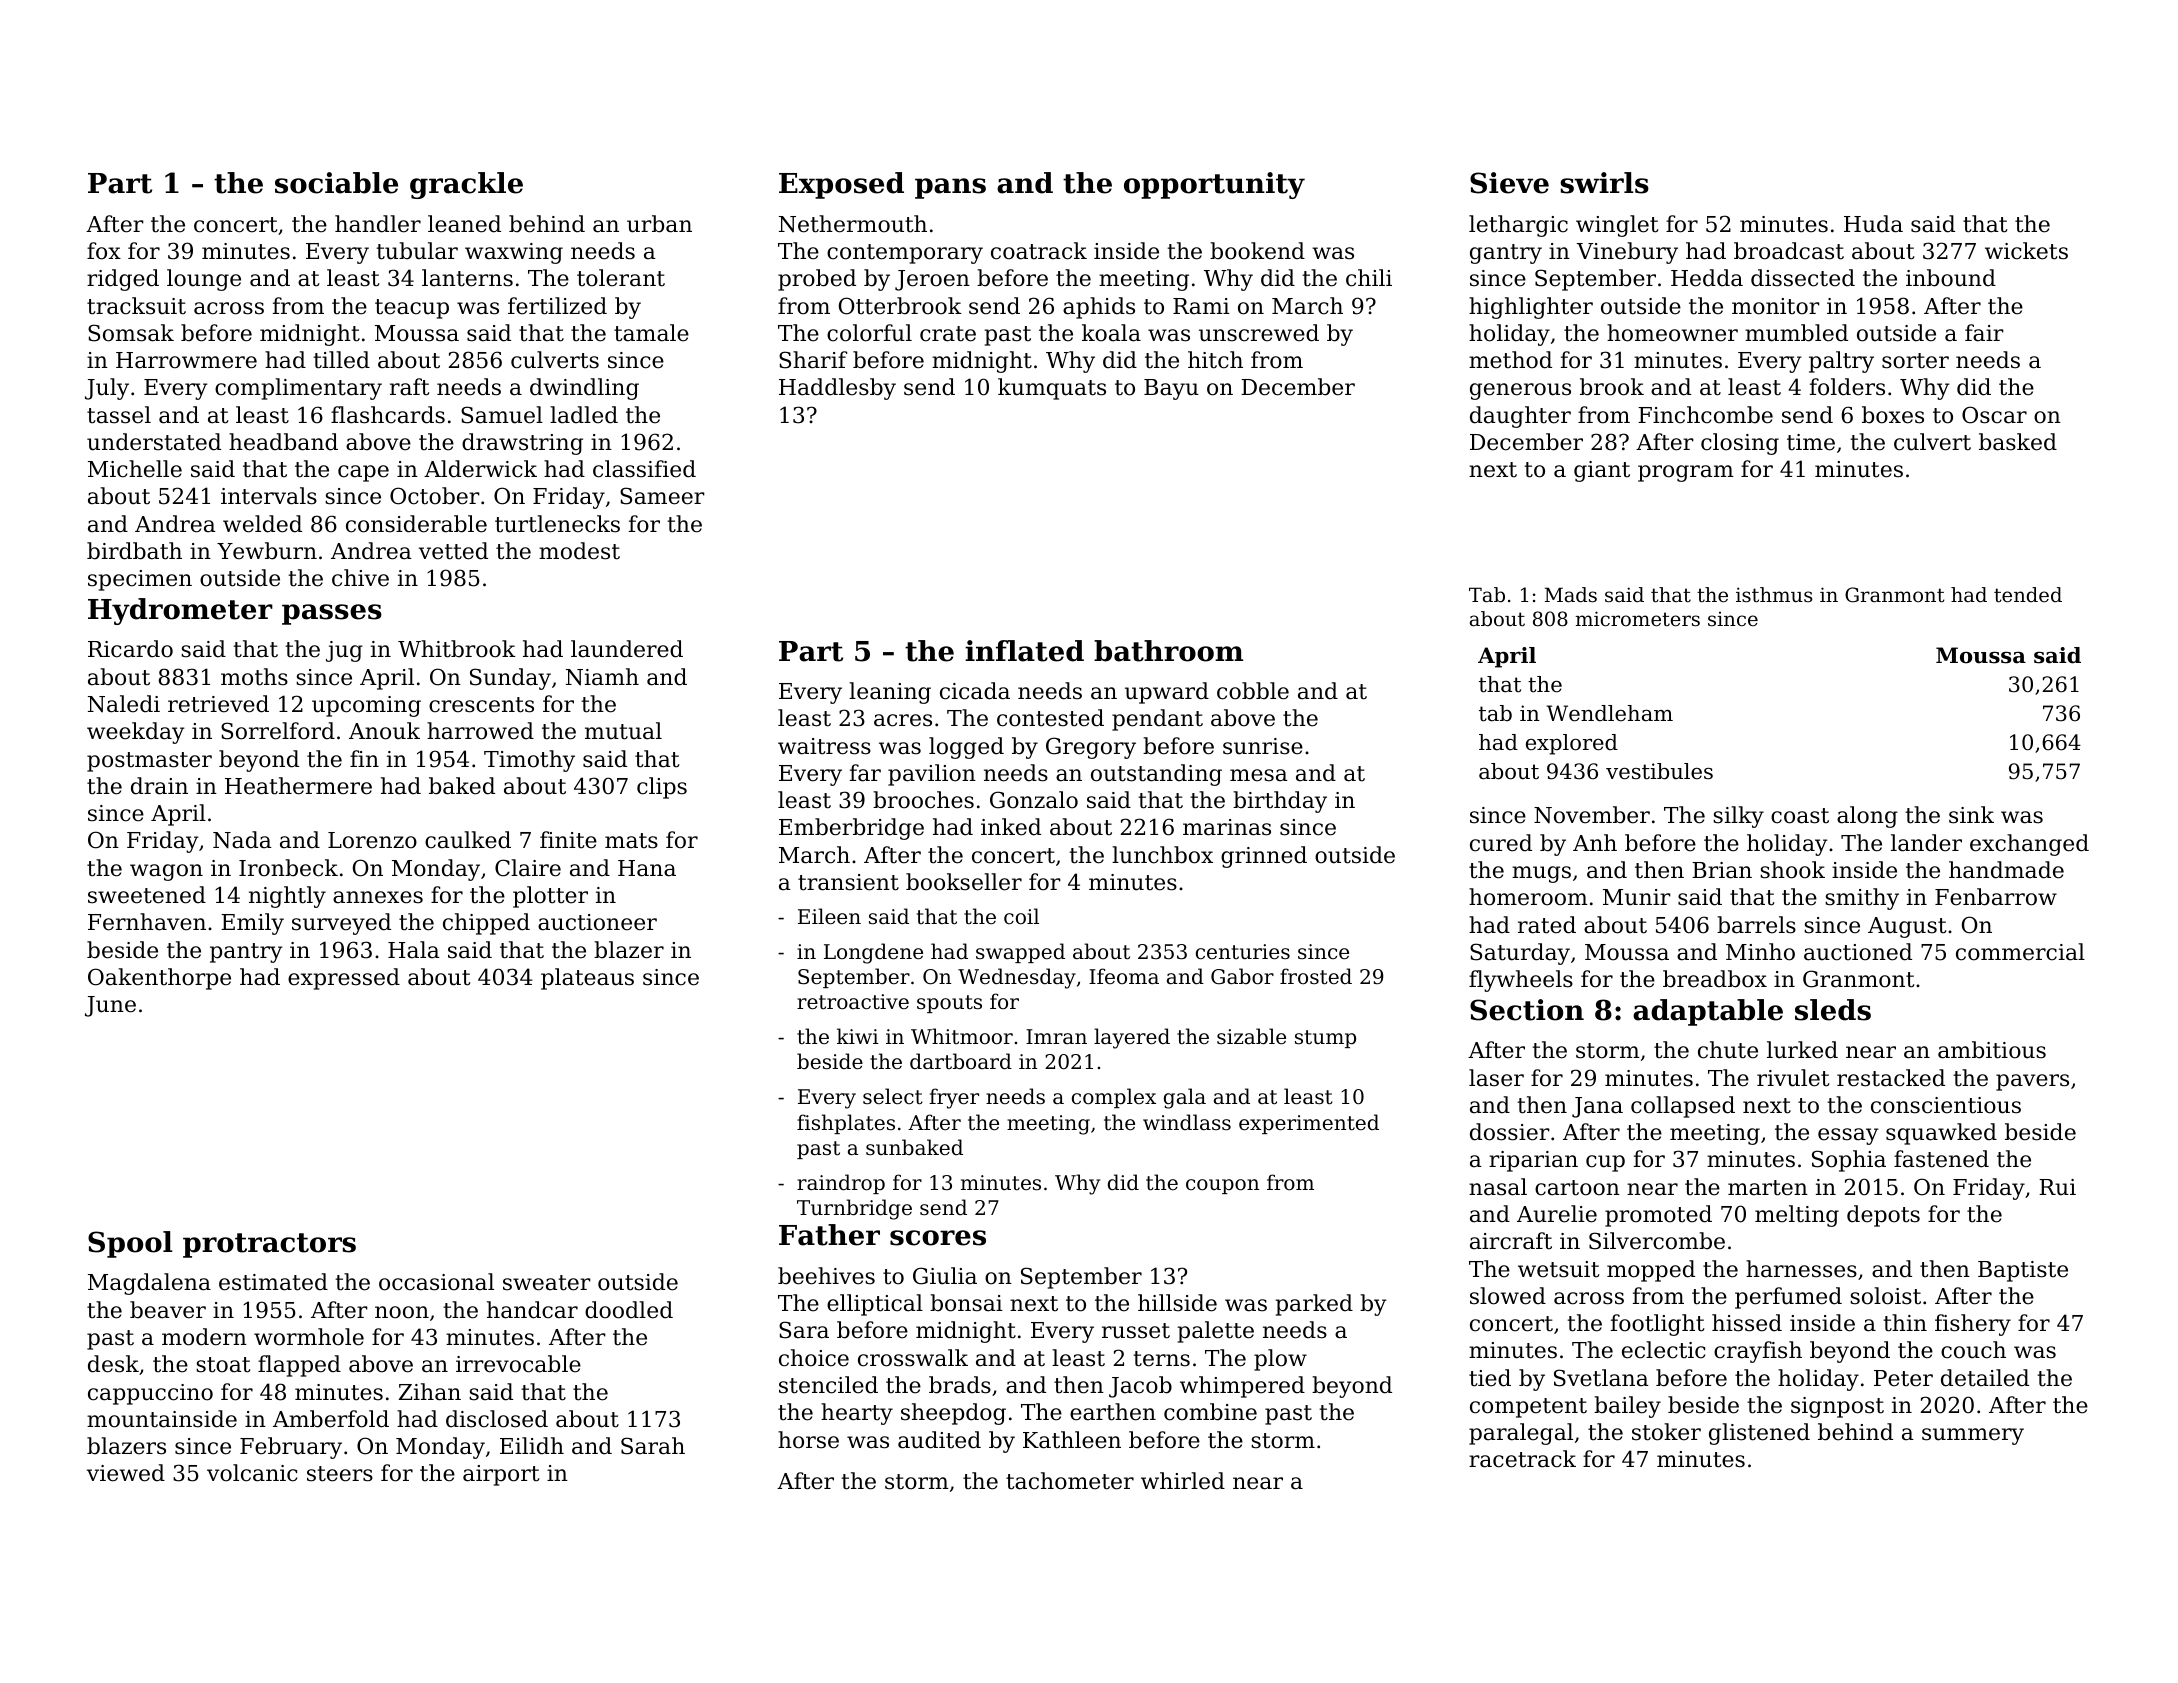  I want to click on weekday, so click(136, 733).
